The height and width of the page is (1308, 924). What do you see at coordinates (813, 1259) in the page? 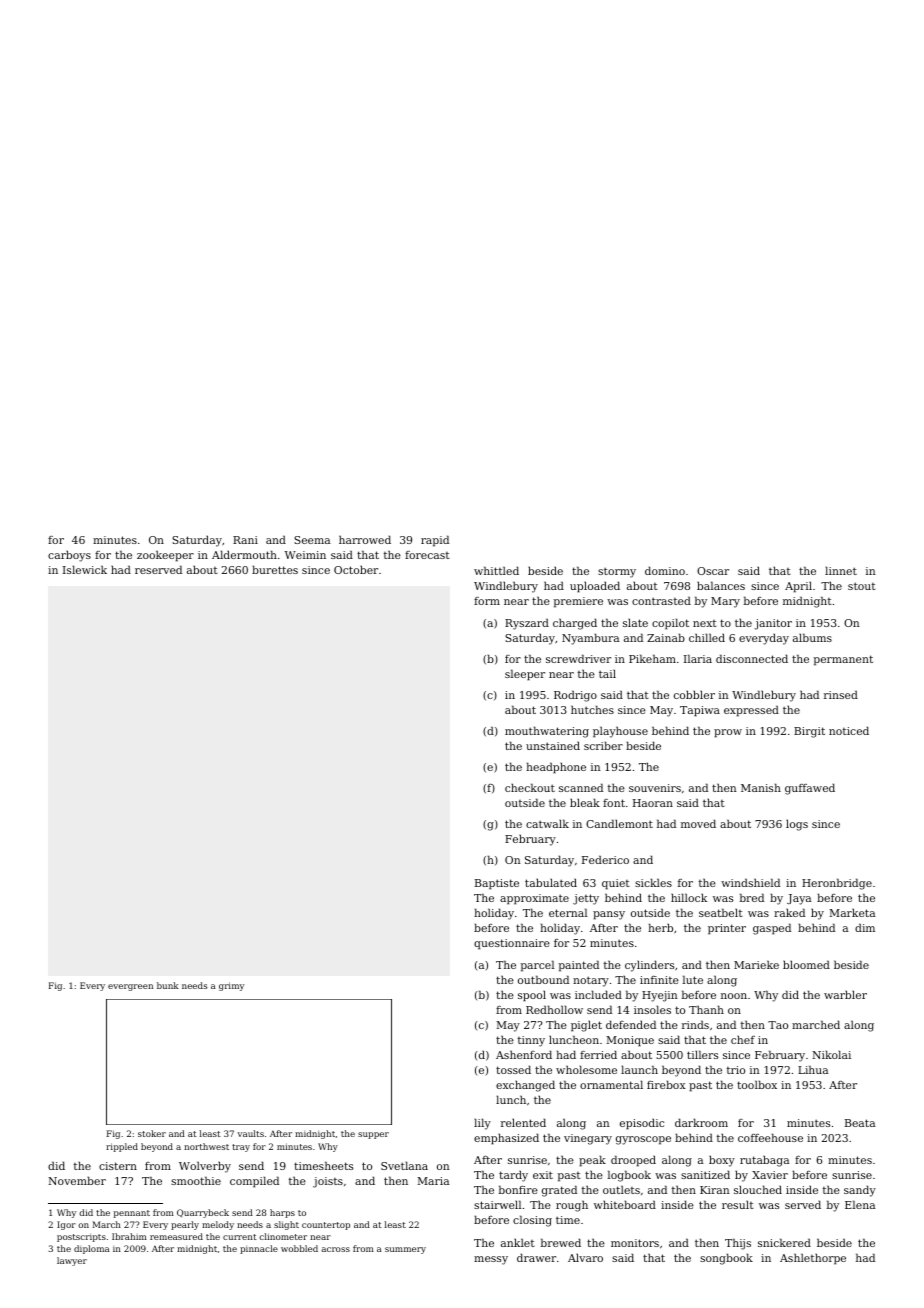
I see `Ashlethorpe` at bounding box center [813, 1259].
